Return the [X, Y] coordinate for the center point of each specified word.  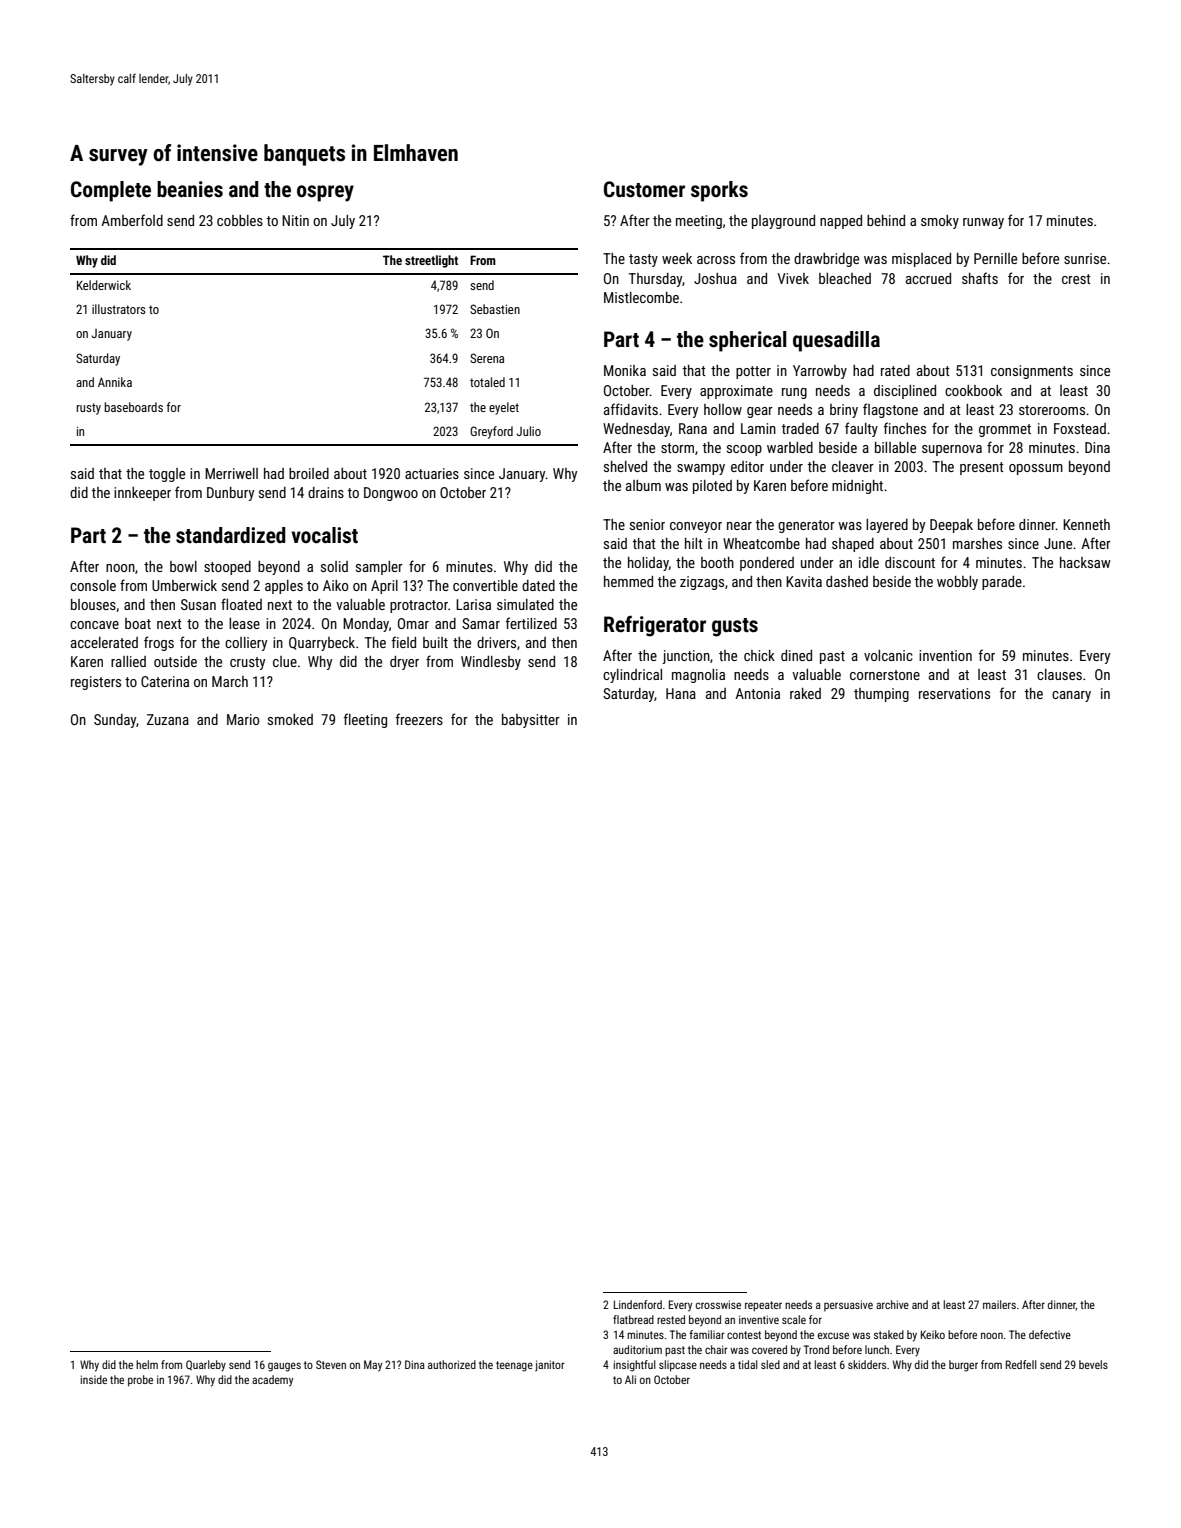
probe [140, 1381]
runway [983, 223]
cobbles [240, 220]
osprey [325, 193]
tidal [748, 1364]
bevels [1093, 1364]
